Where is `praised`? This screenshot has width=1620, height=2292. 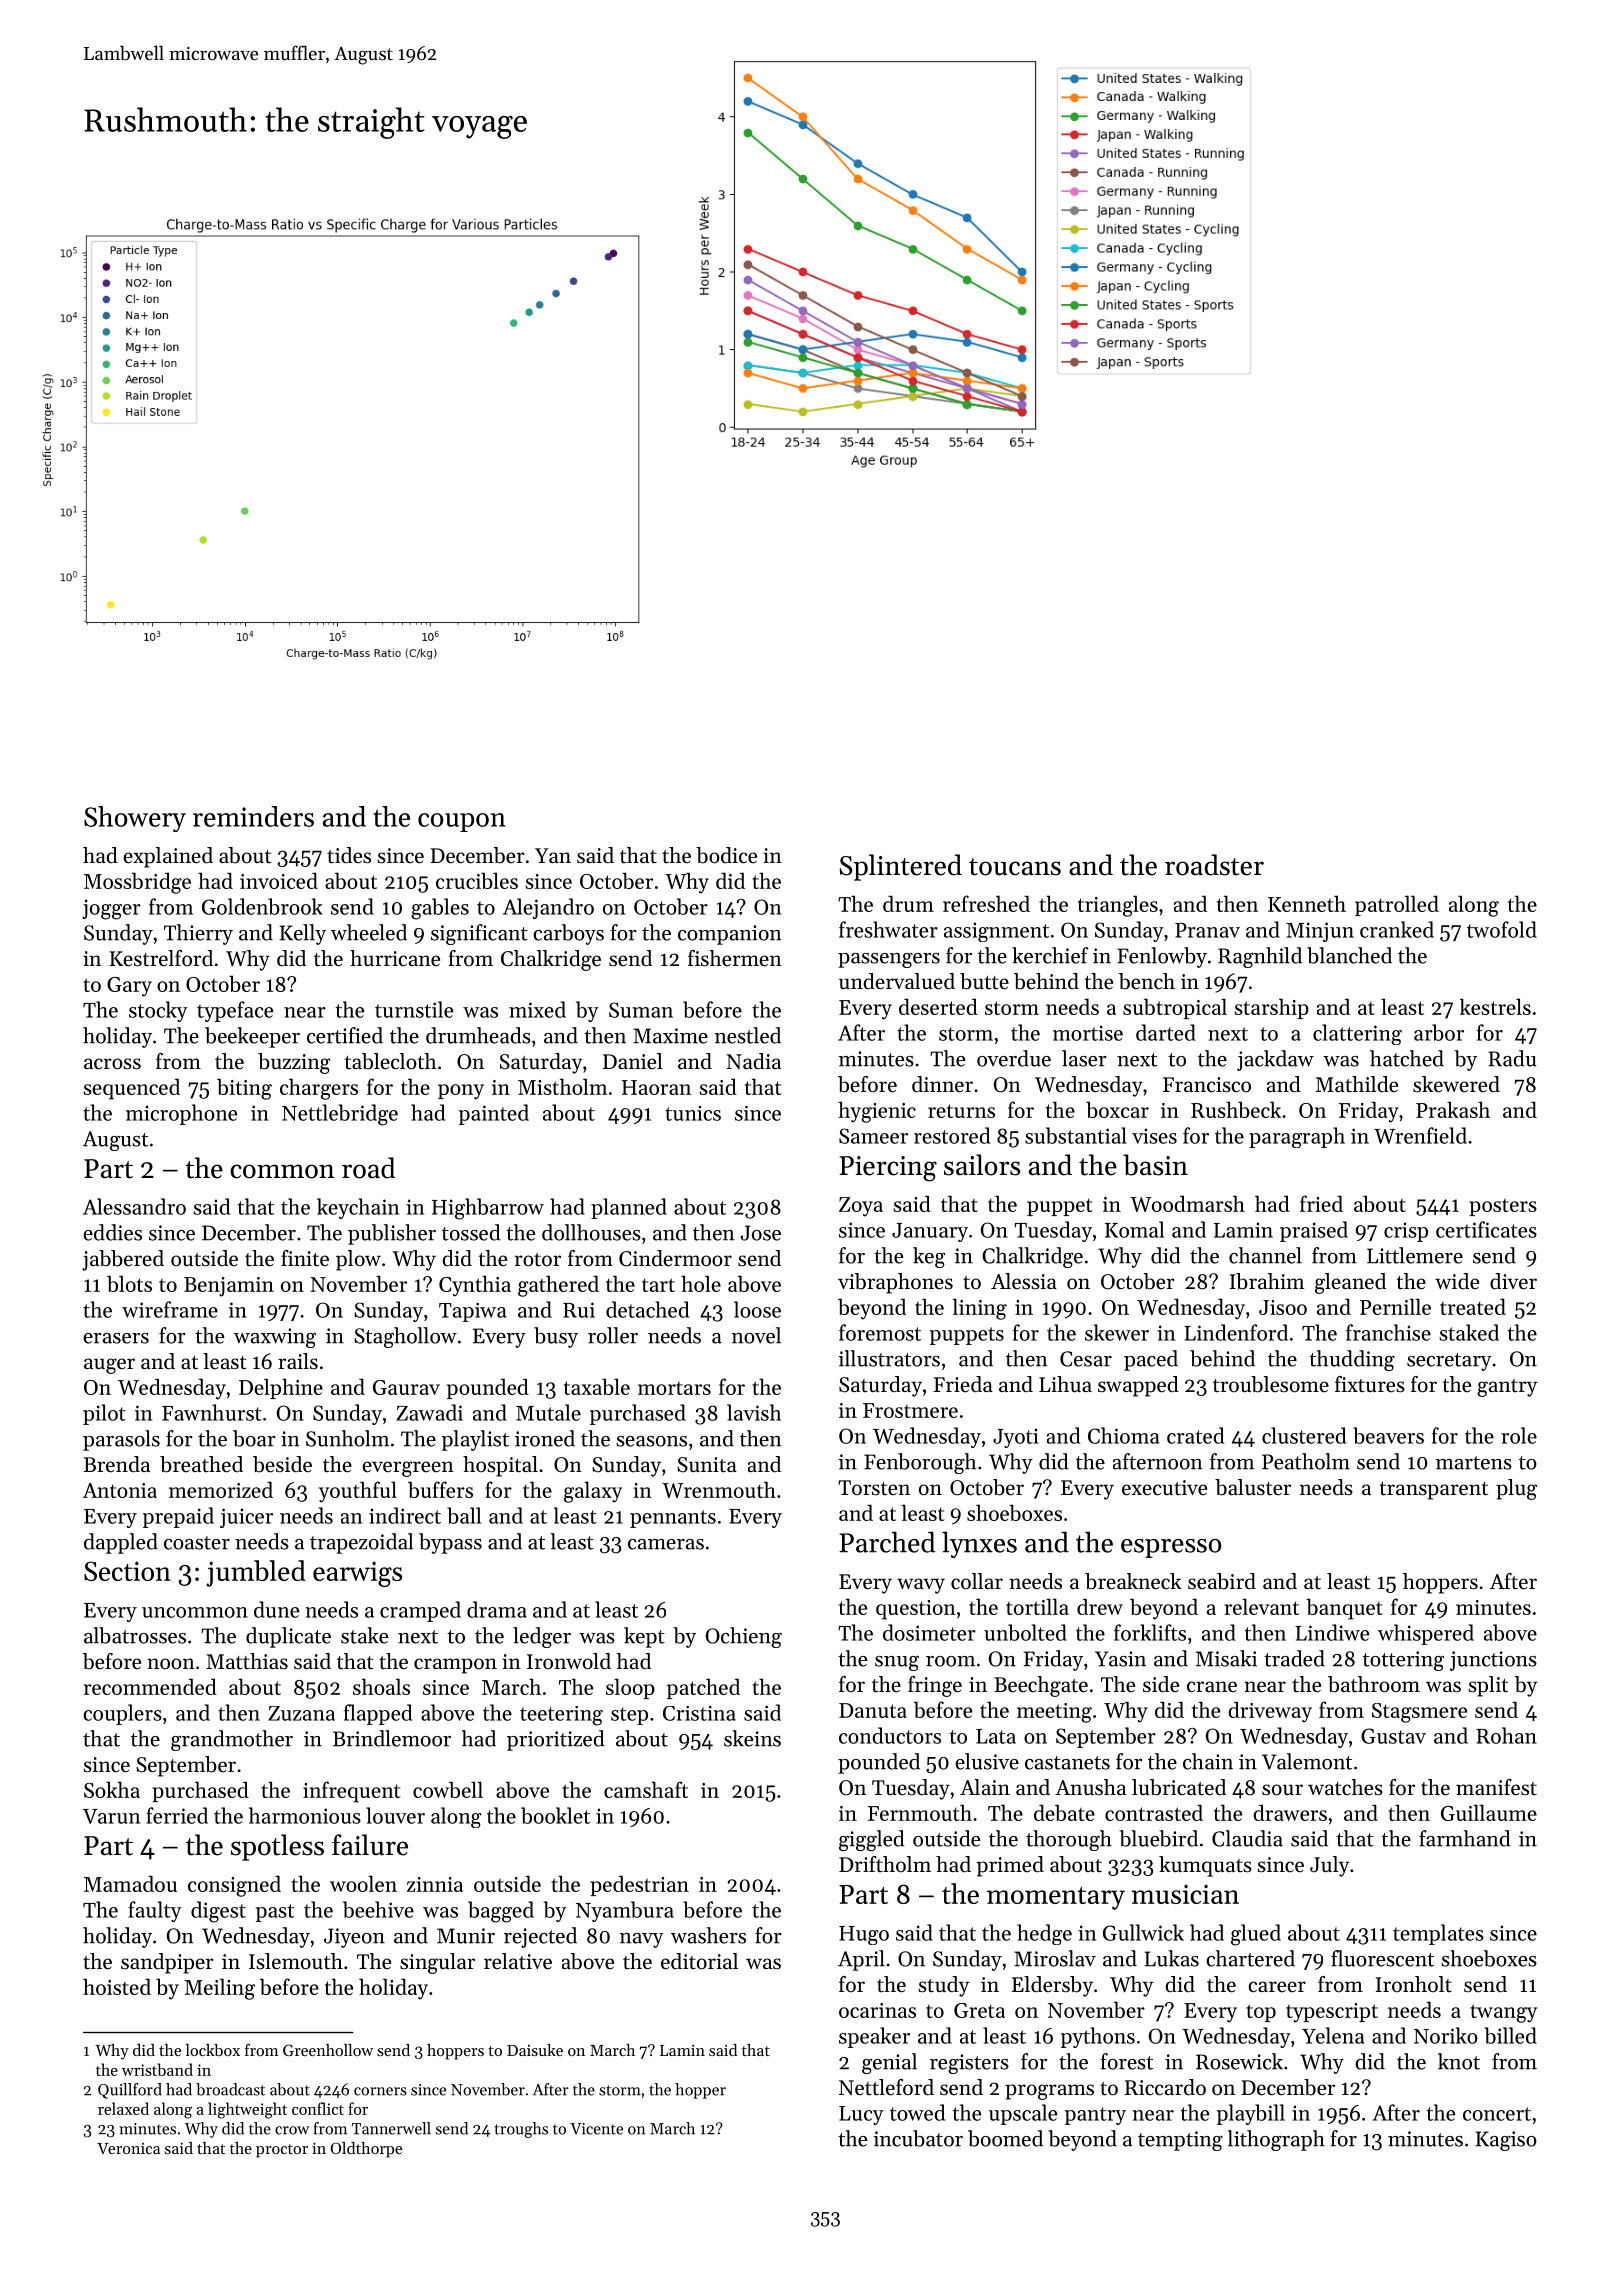
praised is located at coordinates (1314, 1231).
